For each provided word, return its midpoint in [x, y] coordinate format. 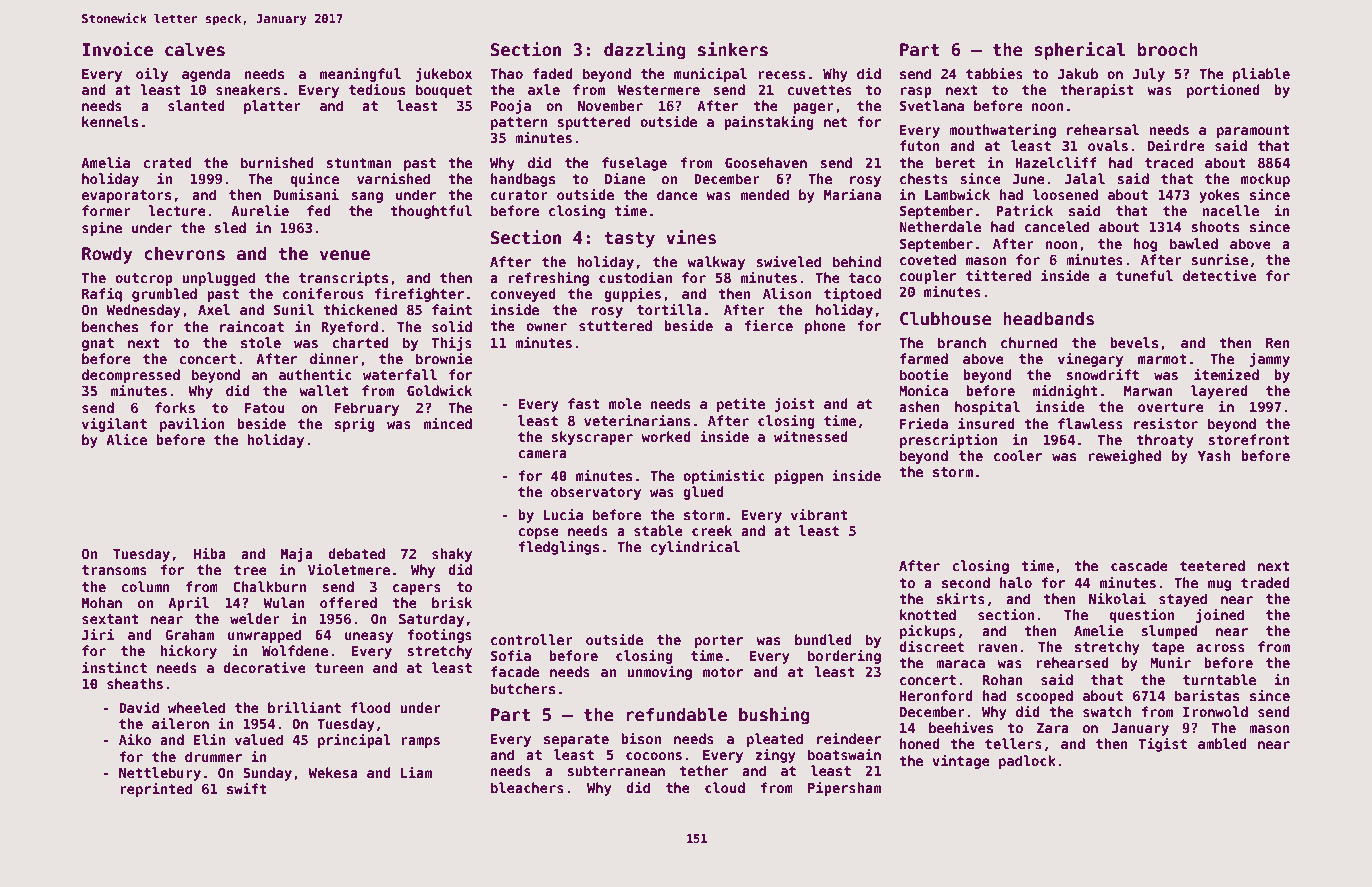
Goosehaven [766, 162]
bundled [823, 639]
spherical [1079, 51]
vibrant [819, 514]
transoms [114, 570]
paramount [1253, 131]
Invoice [117, 49]
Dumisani [306, 194]
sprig [355, 425]
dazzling [645, 51]
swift [247, 788]
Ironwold [1215, 711]
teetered [1212, 565]
